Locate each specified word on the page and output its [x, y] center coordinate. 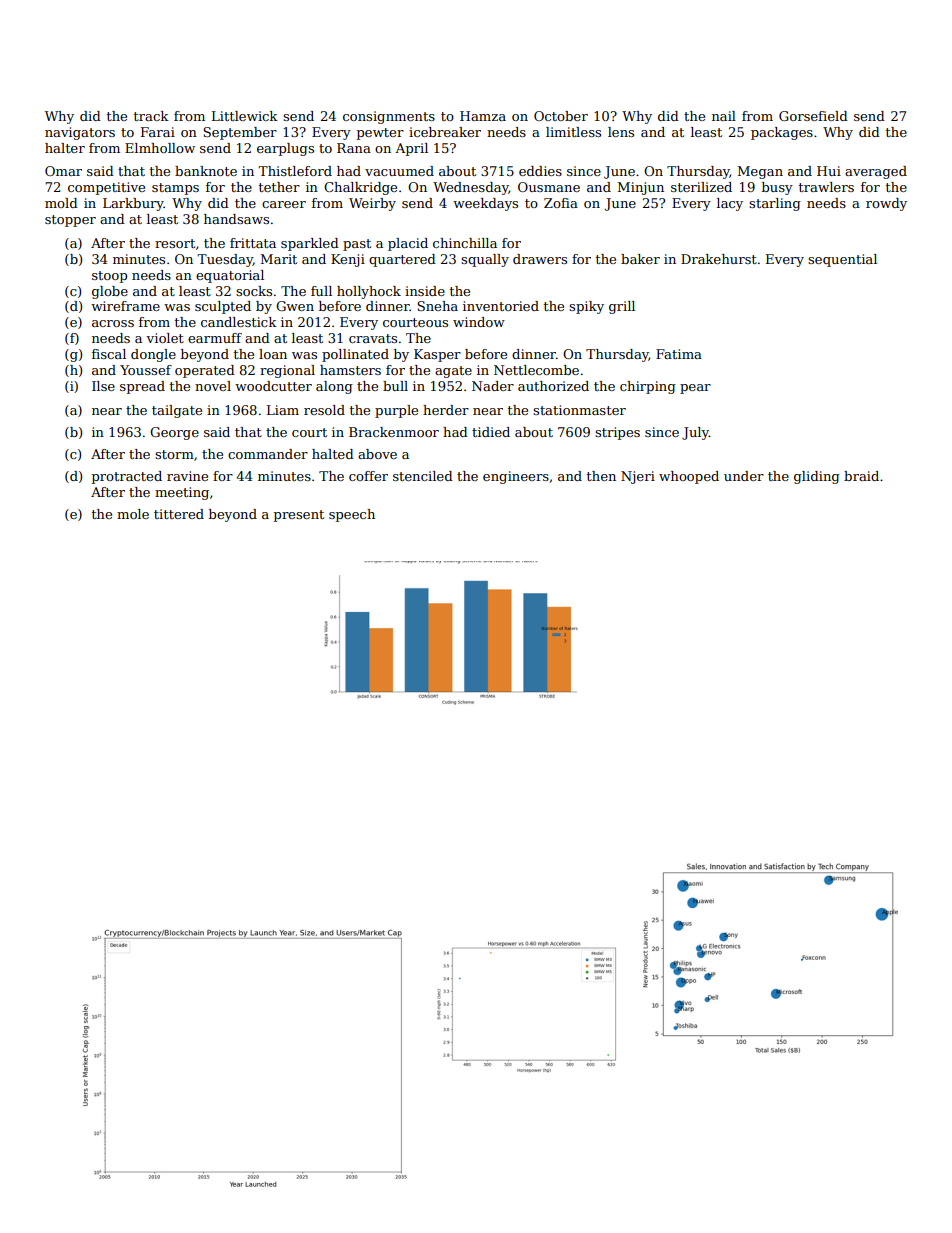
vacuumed [399, 171]
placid [408, 244]
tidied [491, 432]
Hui [829, 171]
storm [174, 454]
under [744, 476]
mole [133, 514]
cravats [373, 338]
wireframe [125, 306]
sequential [842, 260]
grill [622, 307]
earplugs [285, 149]
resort [175, 243]
